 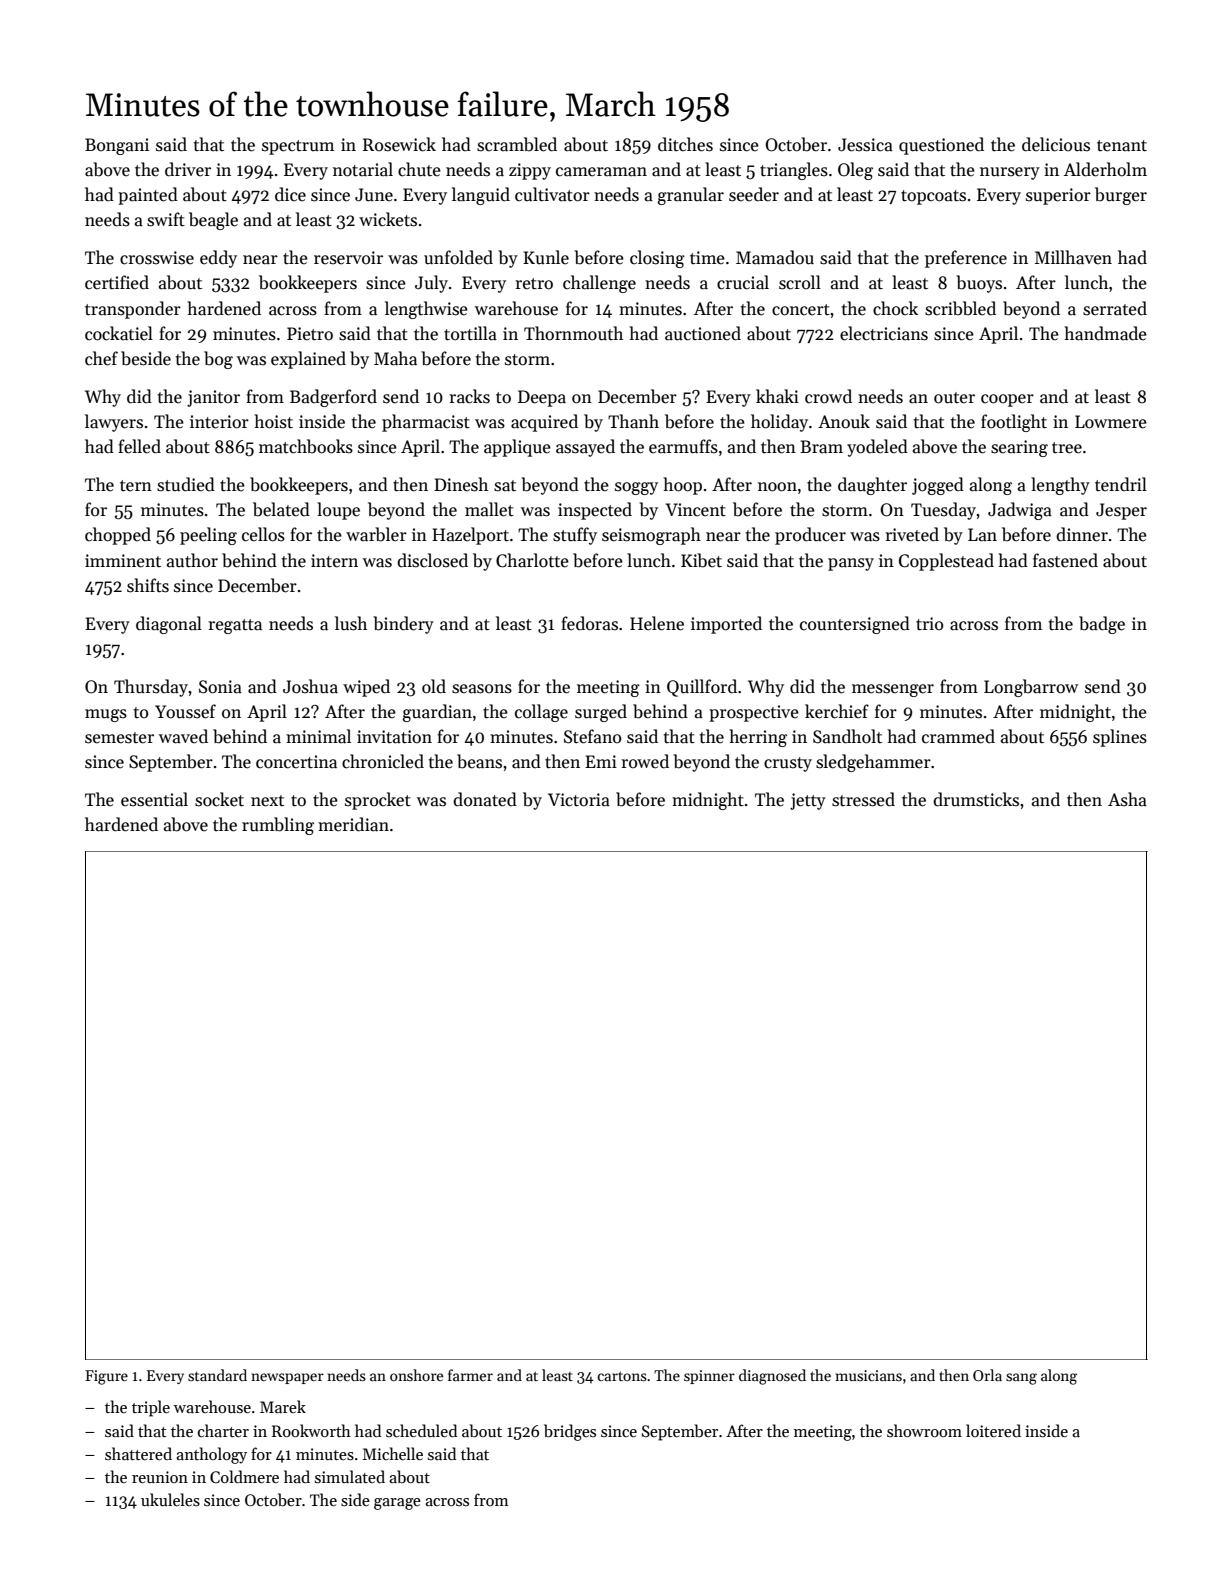 I want to click on garage, so click(x=397, y=1504).
